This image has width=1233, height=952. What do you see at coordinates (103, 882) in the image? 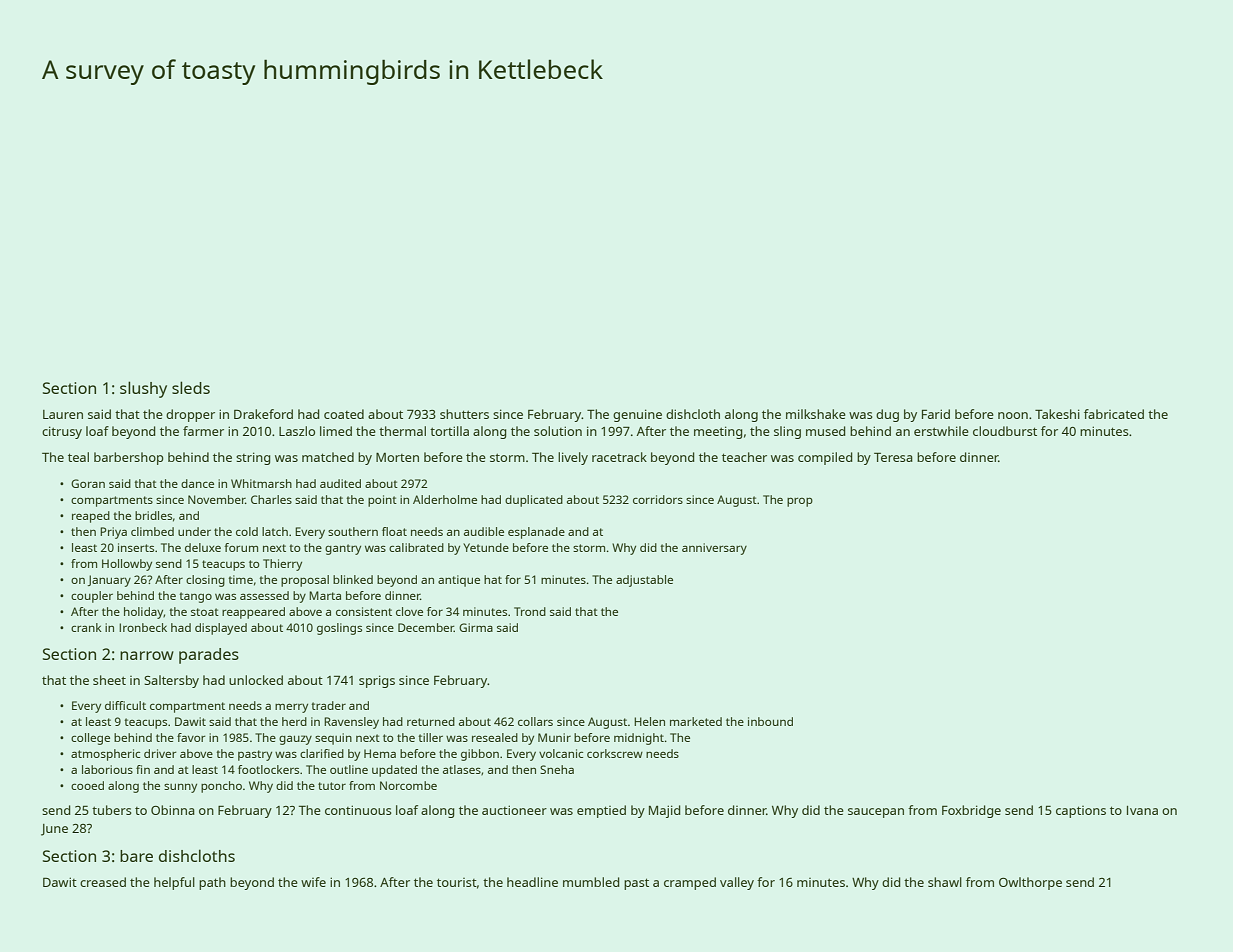
I see `creased` at bounding box center [103, 882].
